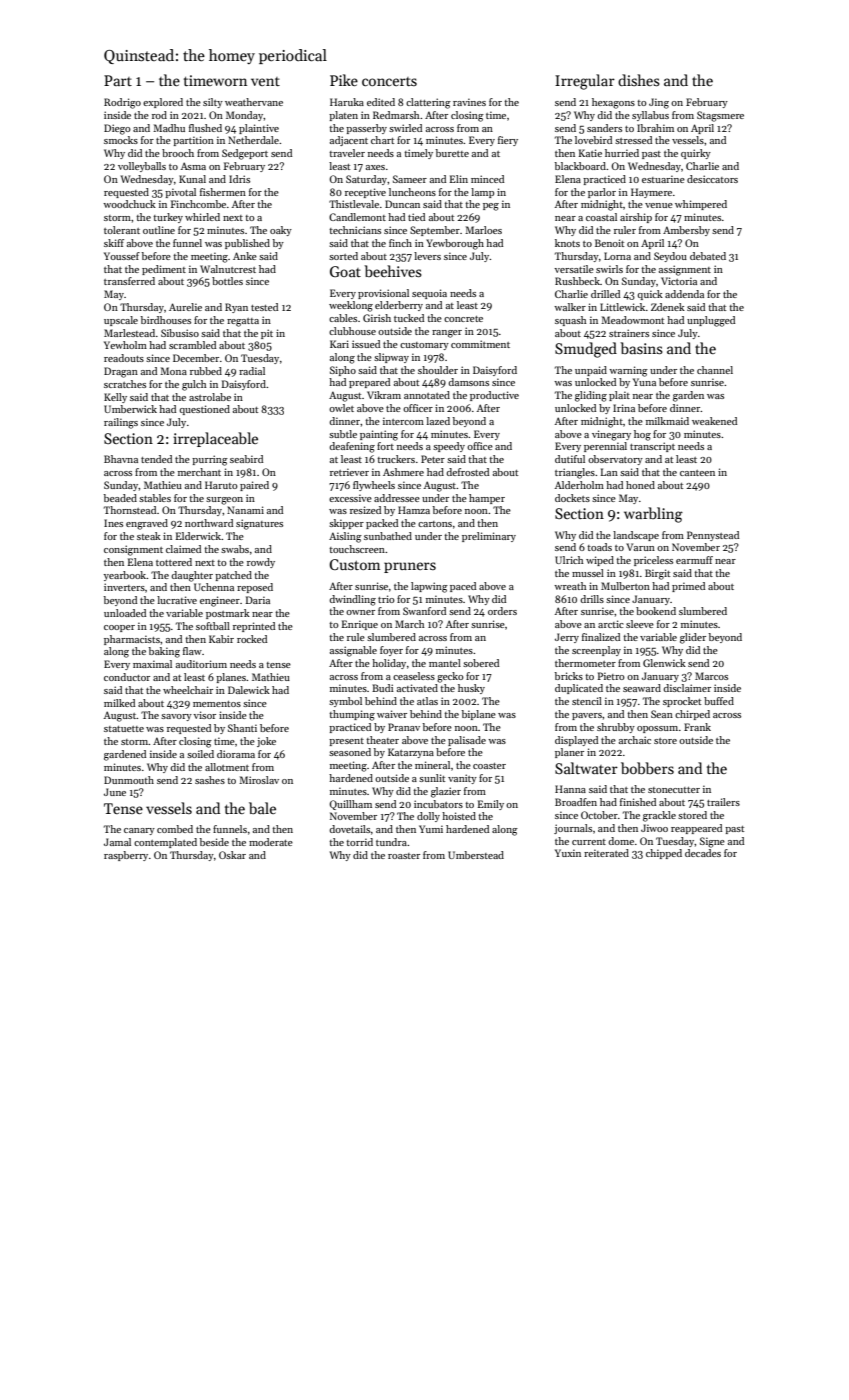 This screenshot has height=1400, width=849. Describe the element at coordinates (210, 460) in the screenshot. I see `purring` at that location.
